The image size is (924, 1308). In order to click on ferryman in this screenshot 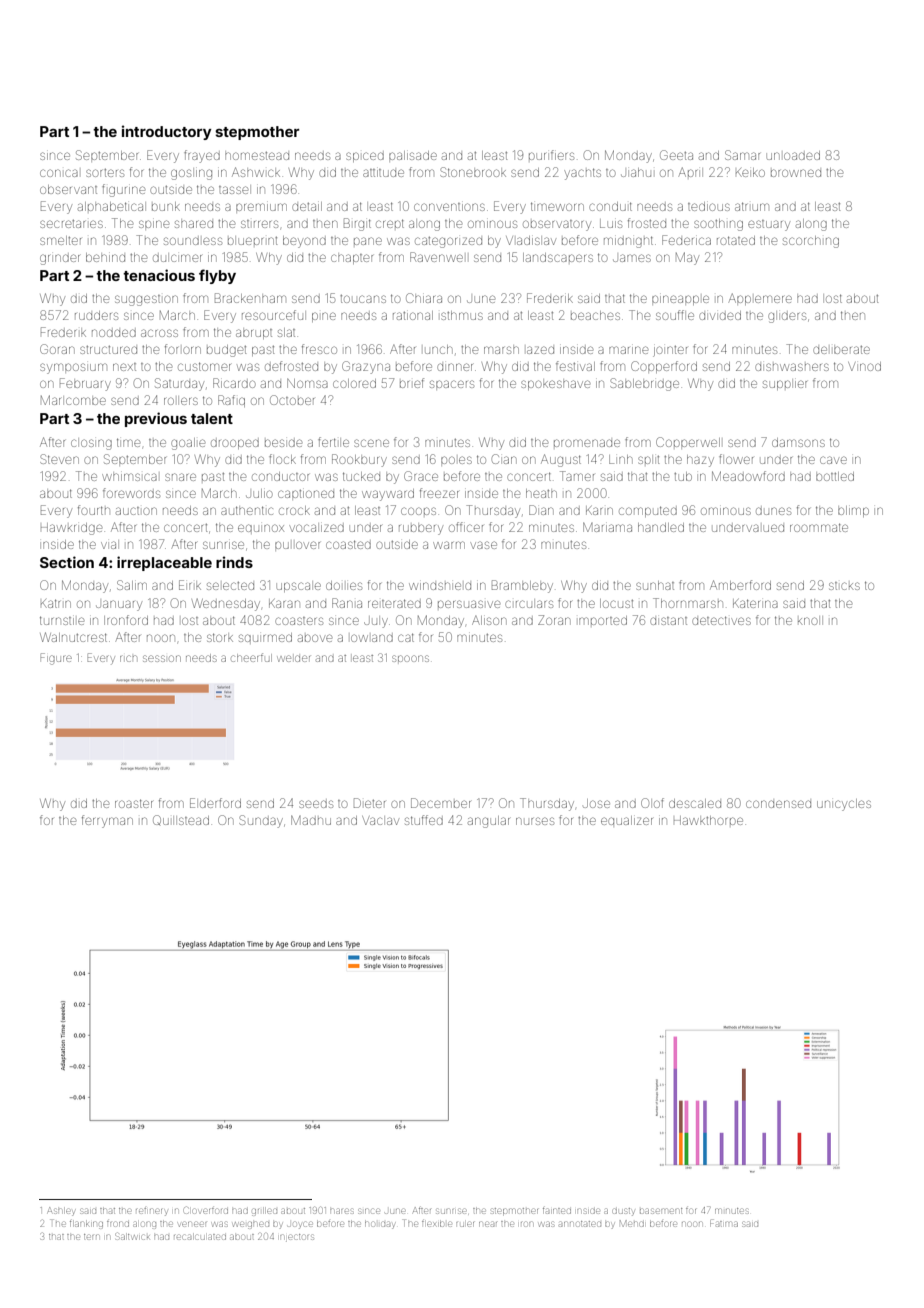, I will do `click(107, 821)`.
